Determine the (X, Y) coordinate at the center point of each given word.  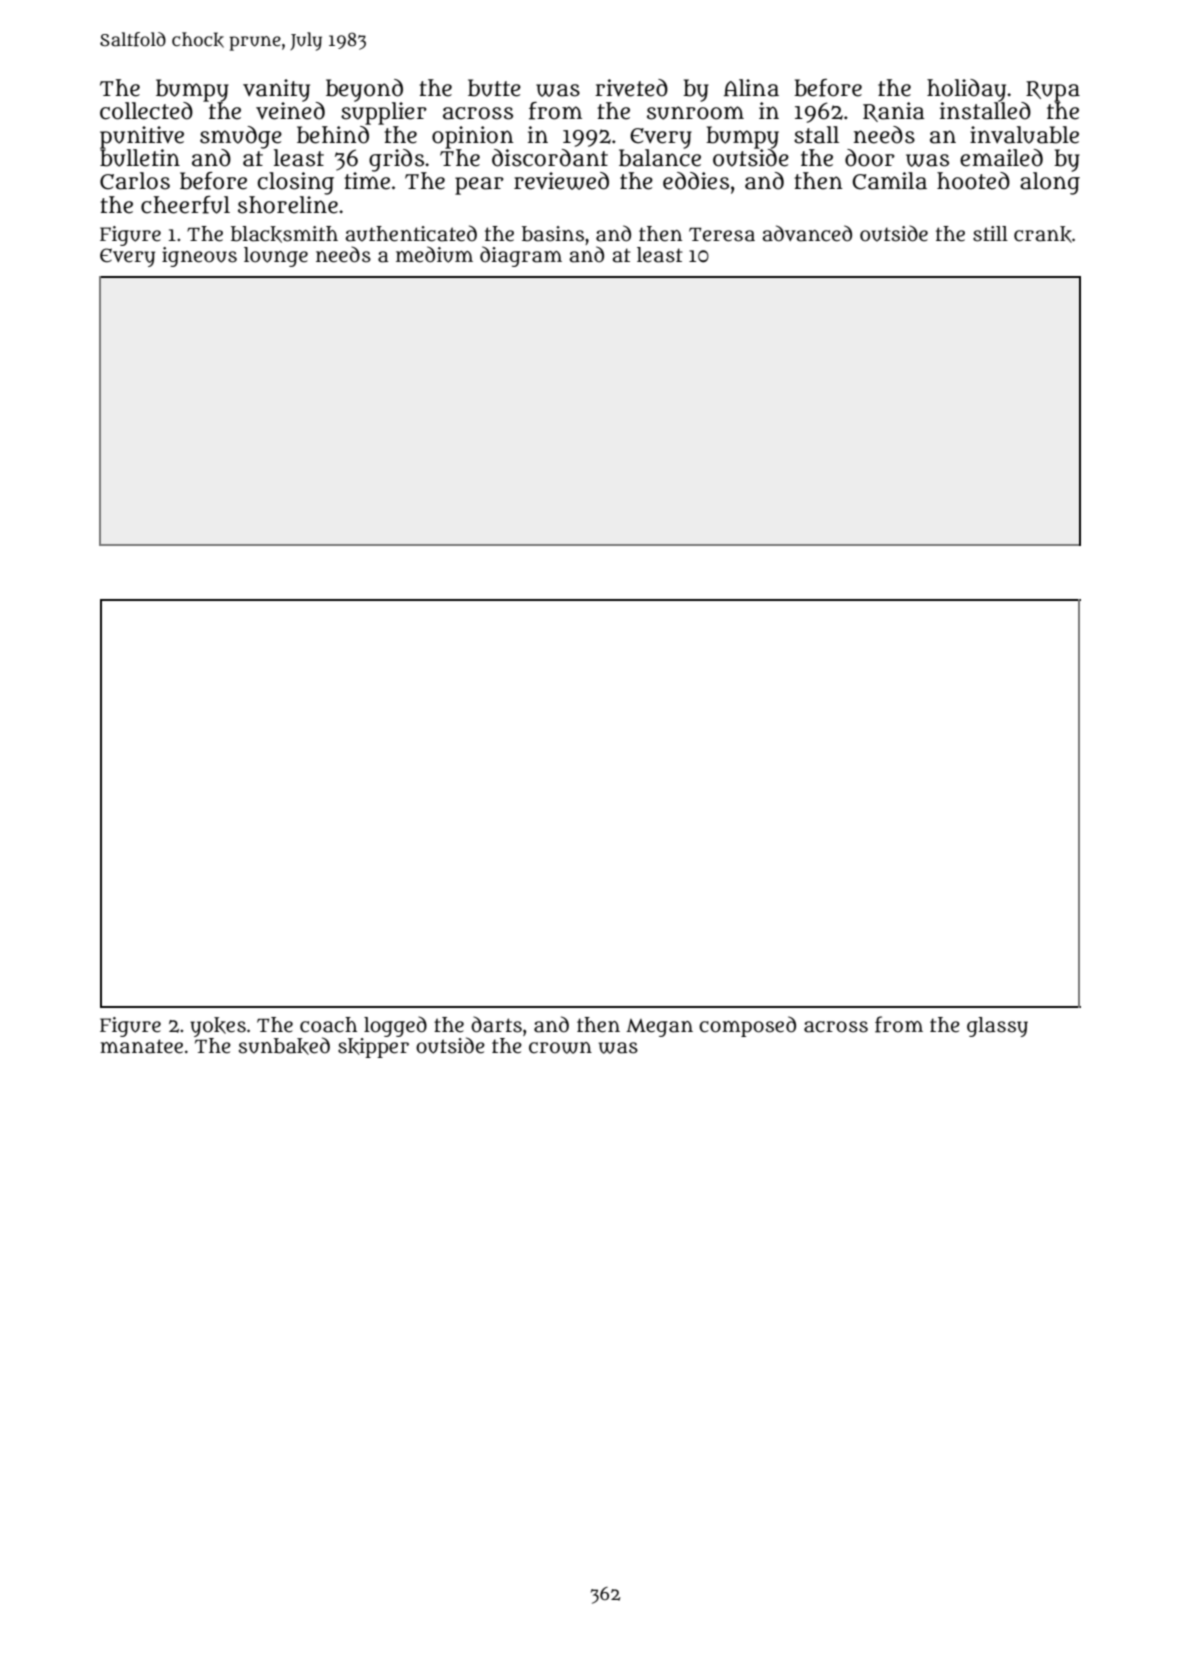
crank (1043, 234)
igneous (199, 257)
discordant (550, 158)
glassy (997, 1027)
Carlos (135, 181)
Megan (659, 1028)
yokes (218, 1027)
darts (496, 1024)
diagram (521, 256)
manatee (141, 1046)
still (990, 234)
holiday (966, 90)
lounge (276, 257)
